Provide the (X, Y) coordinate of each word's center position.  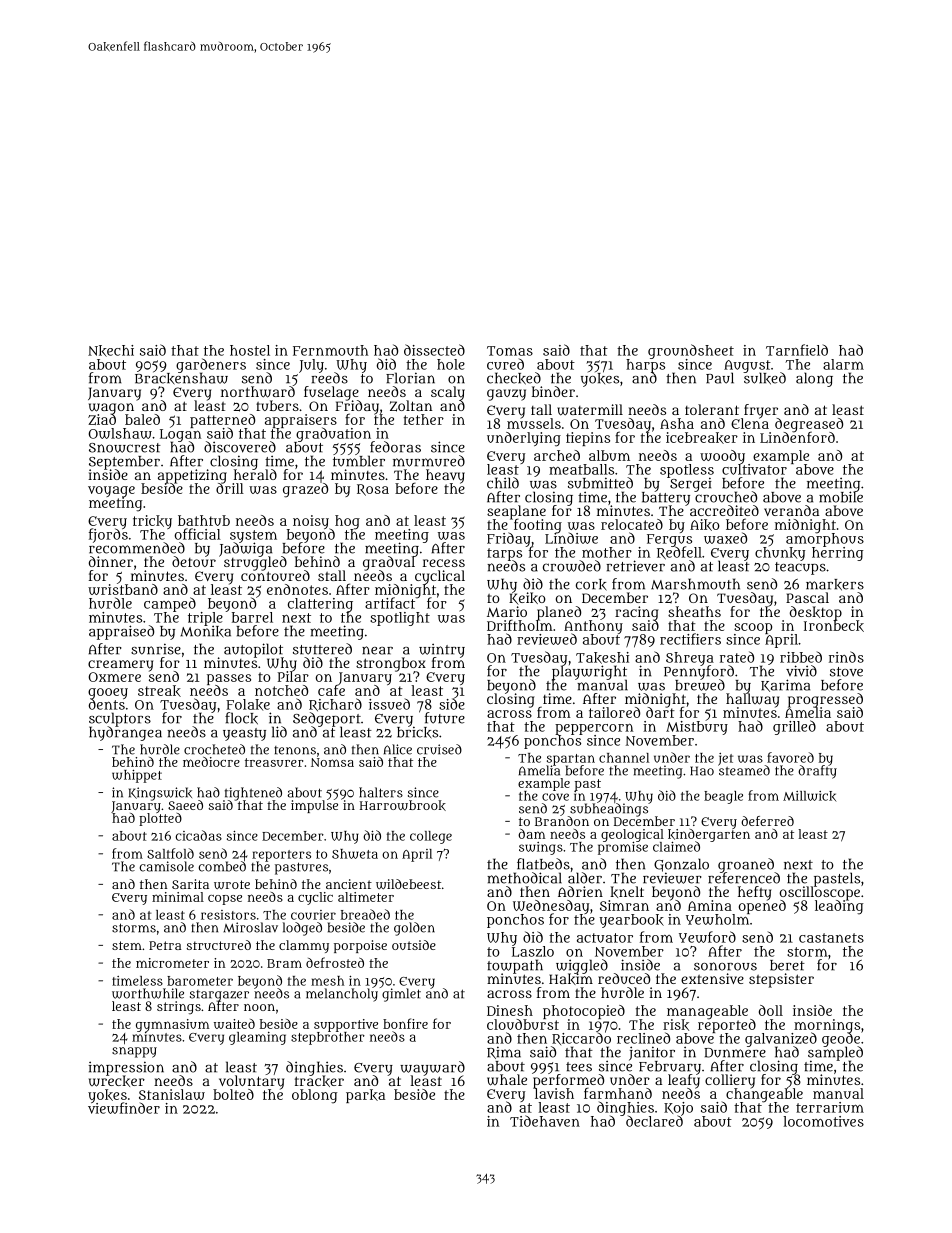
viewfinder (124, 1108)
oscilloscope (820, 893)
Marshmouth (695, 584)
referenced (744, 878)
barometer (200, 981)
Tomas (510, 351)
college (431, 837)
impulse (314, 806)
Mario (507, 611)
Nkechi (111, 351)
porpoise (360, 946)
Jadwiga (245, 550)
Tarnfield (797, 350)
